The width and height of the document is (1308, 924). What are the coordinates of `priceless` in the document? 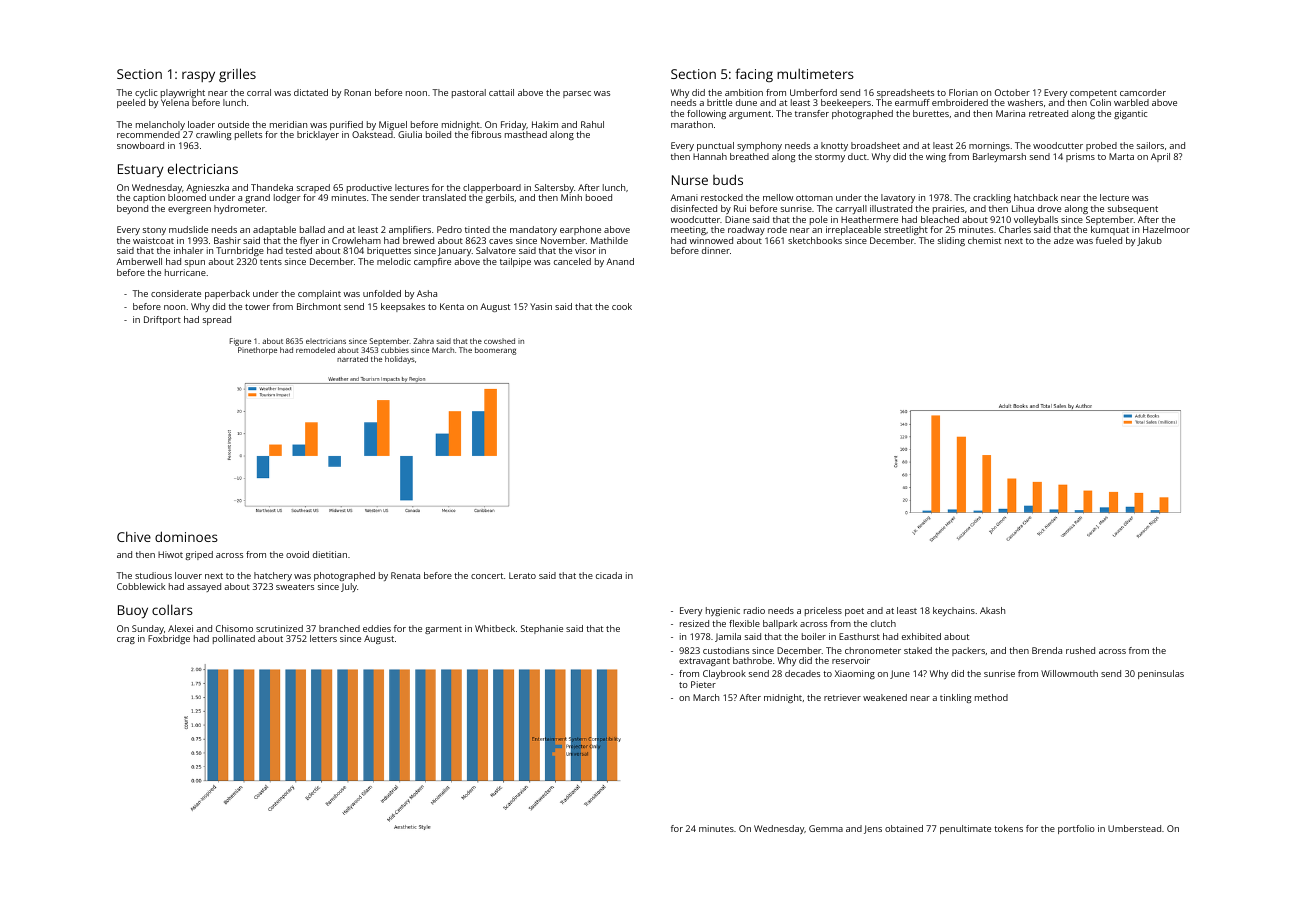 It's located at (823, 611).
